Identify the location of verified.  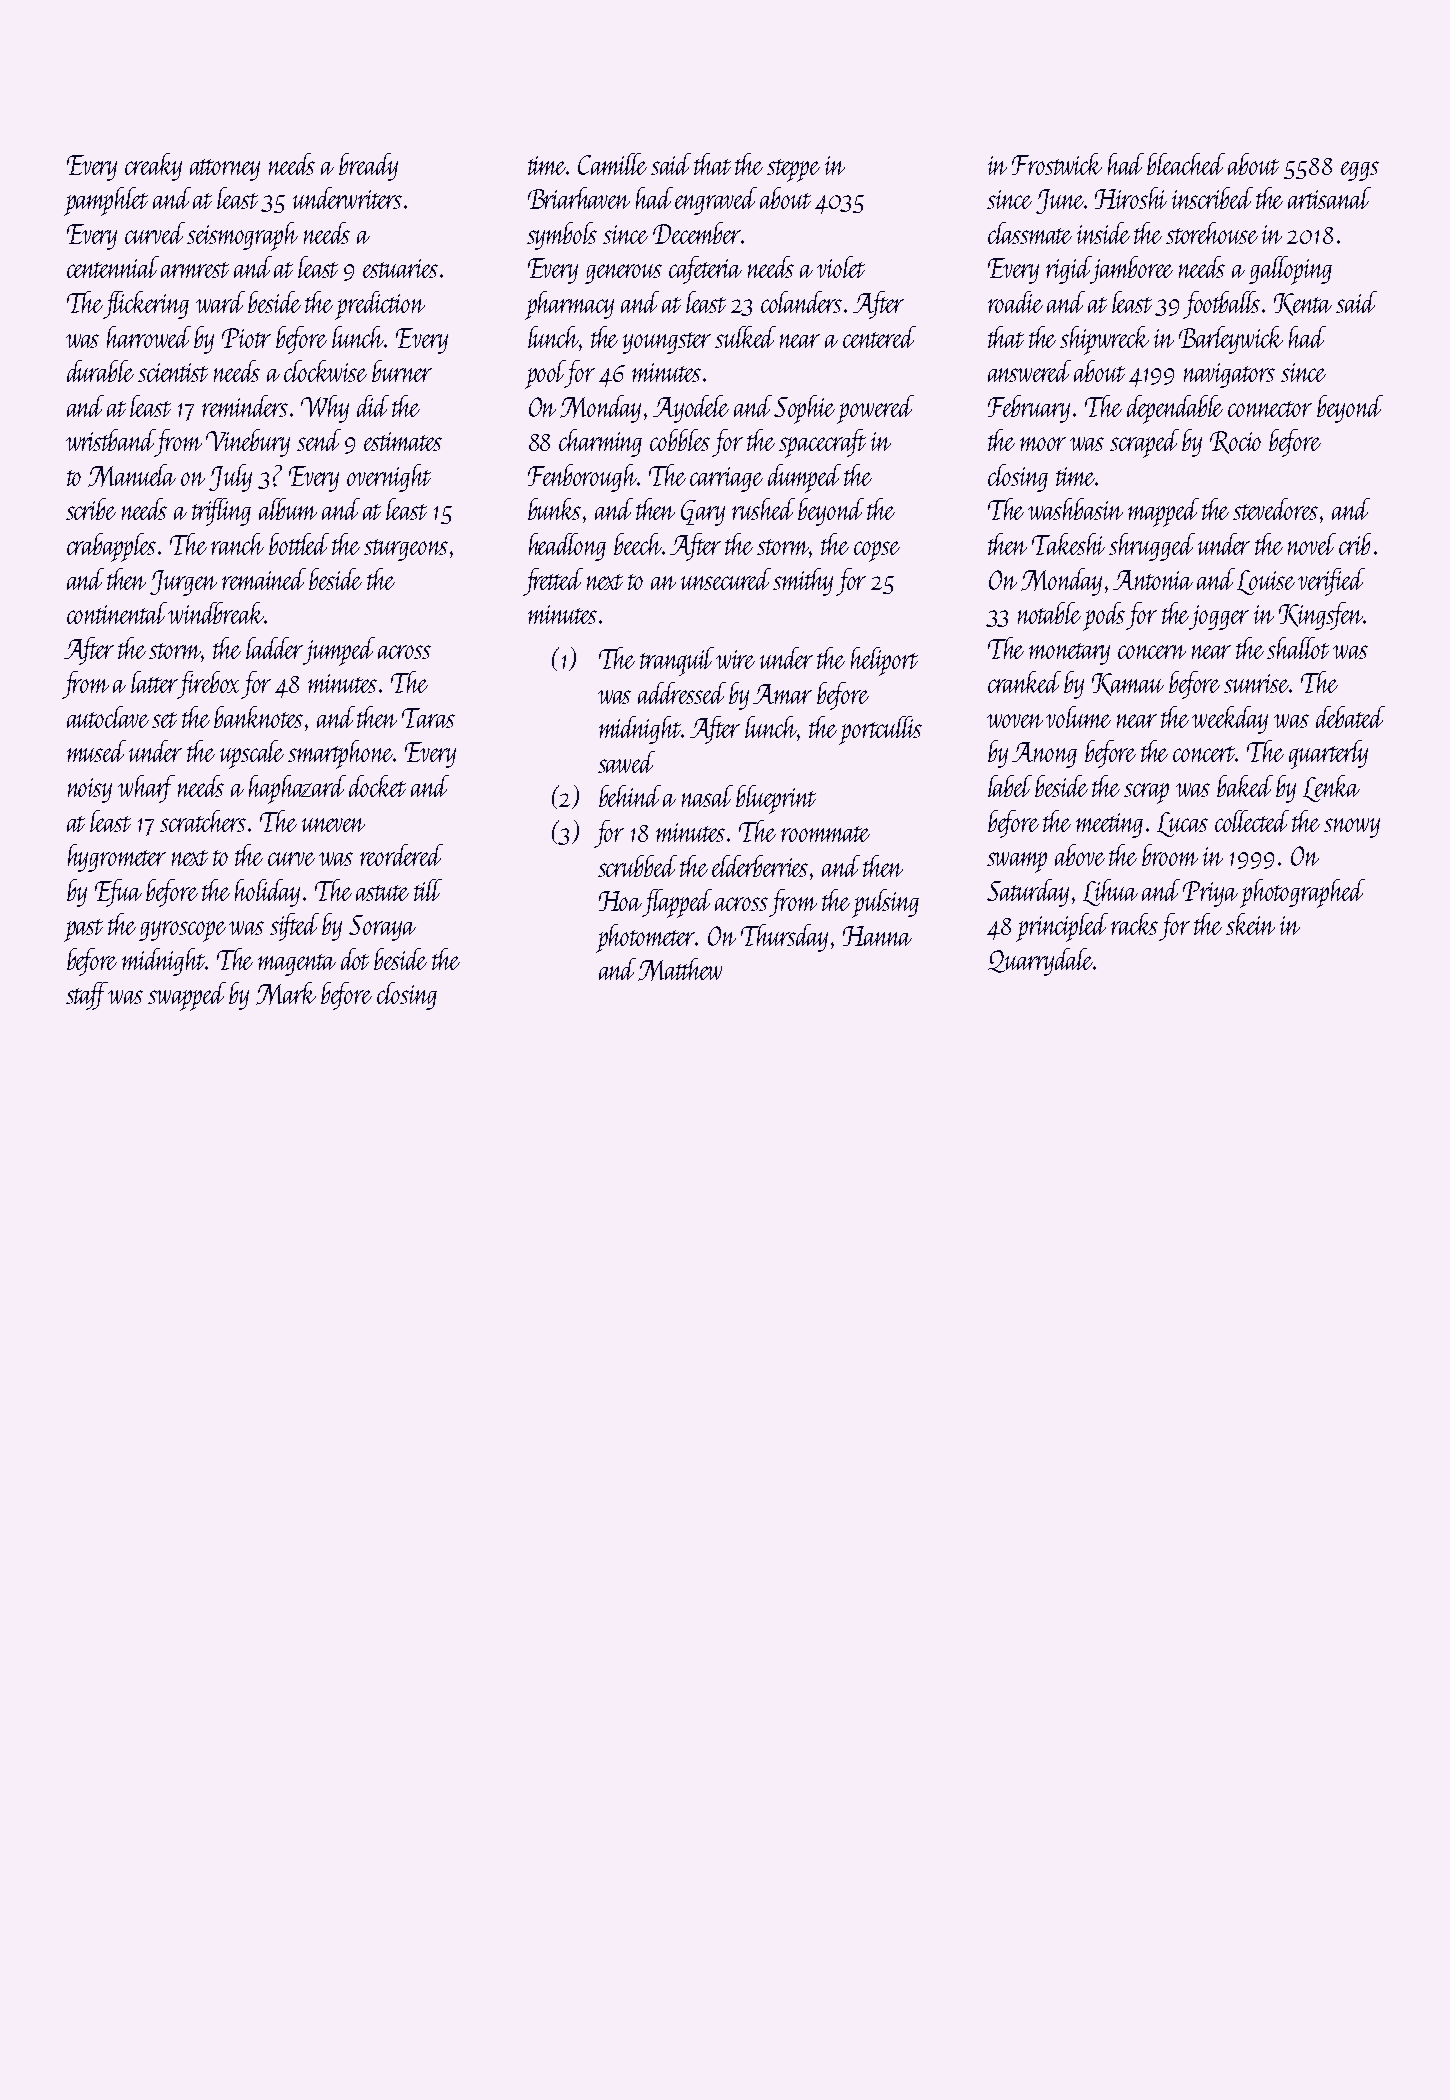
(1331, 582).
